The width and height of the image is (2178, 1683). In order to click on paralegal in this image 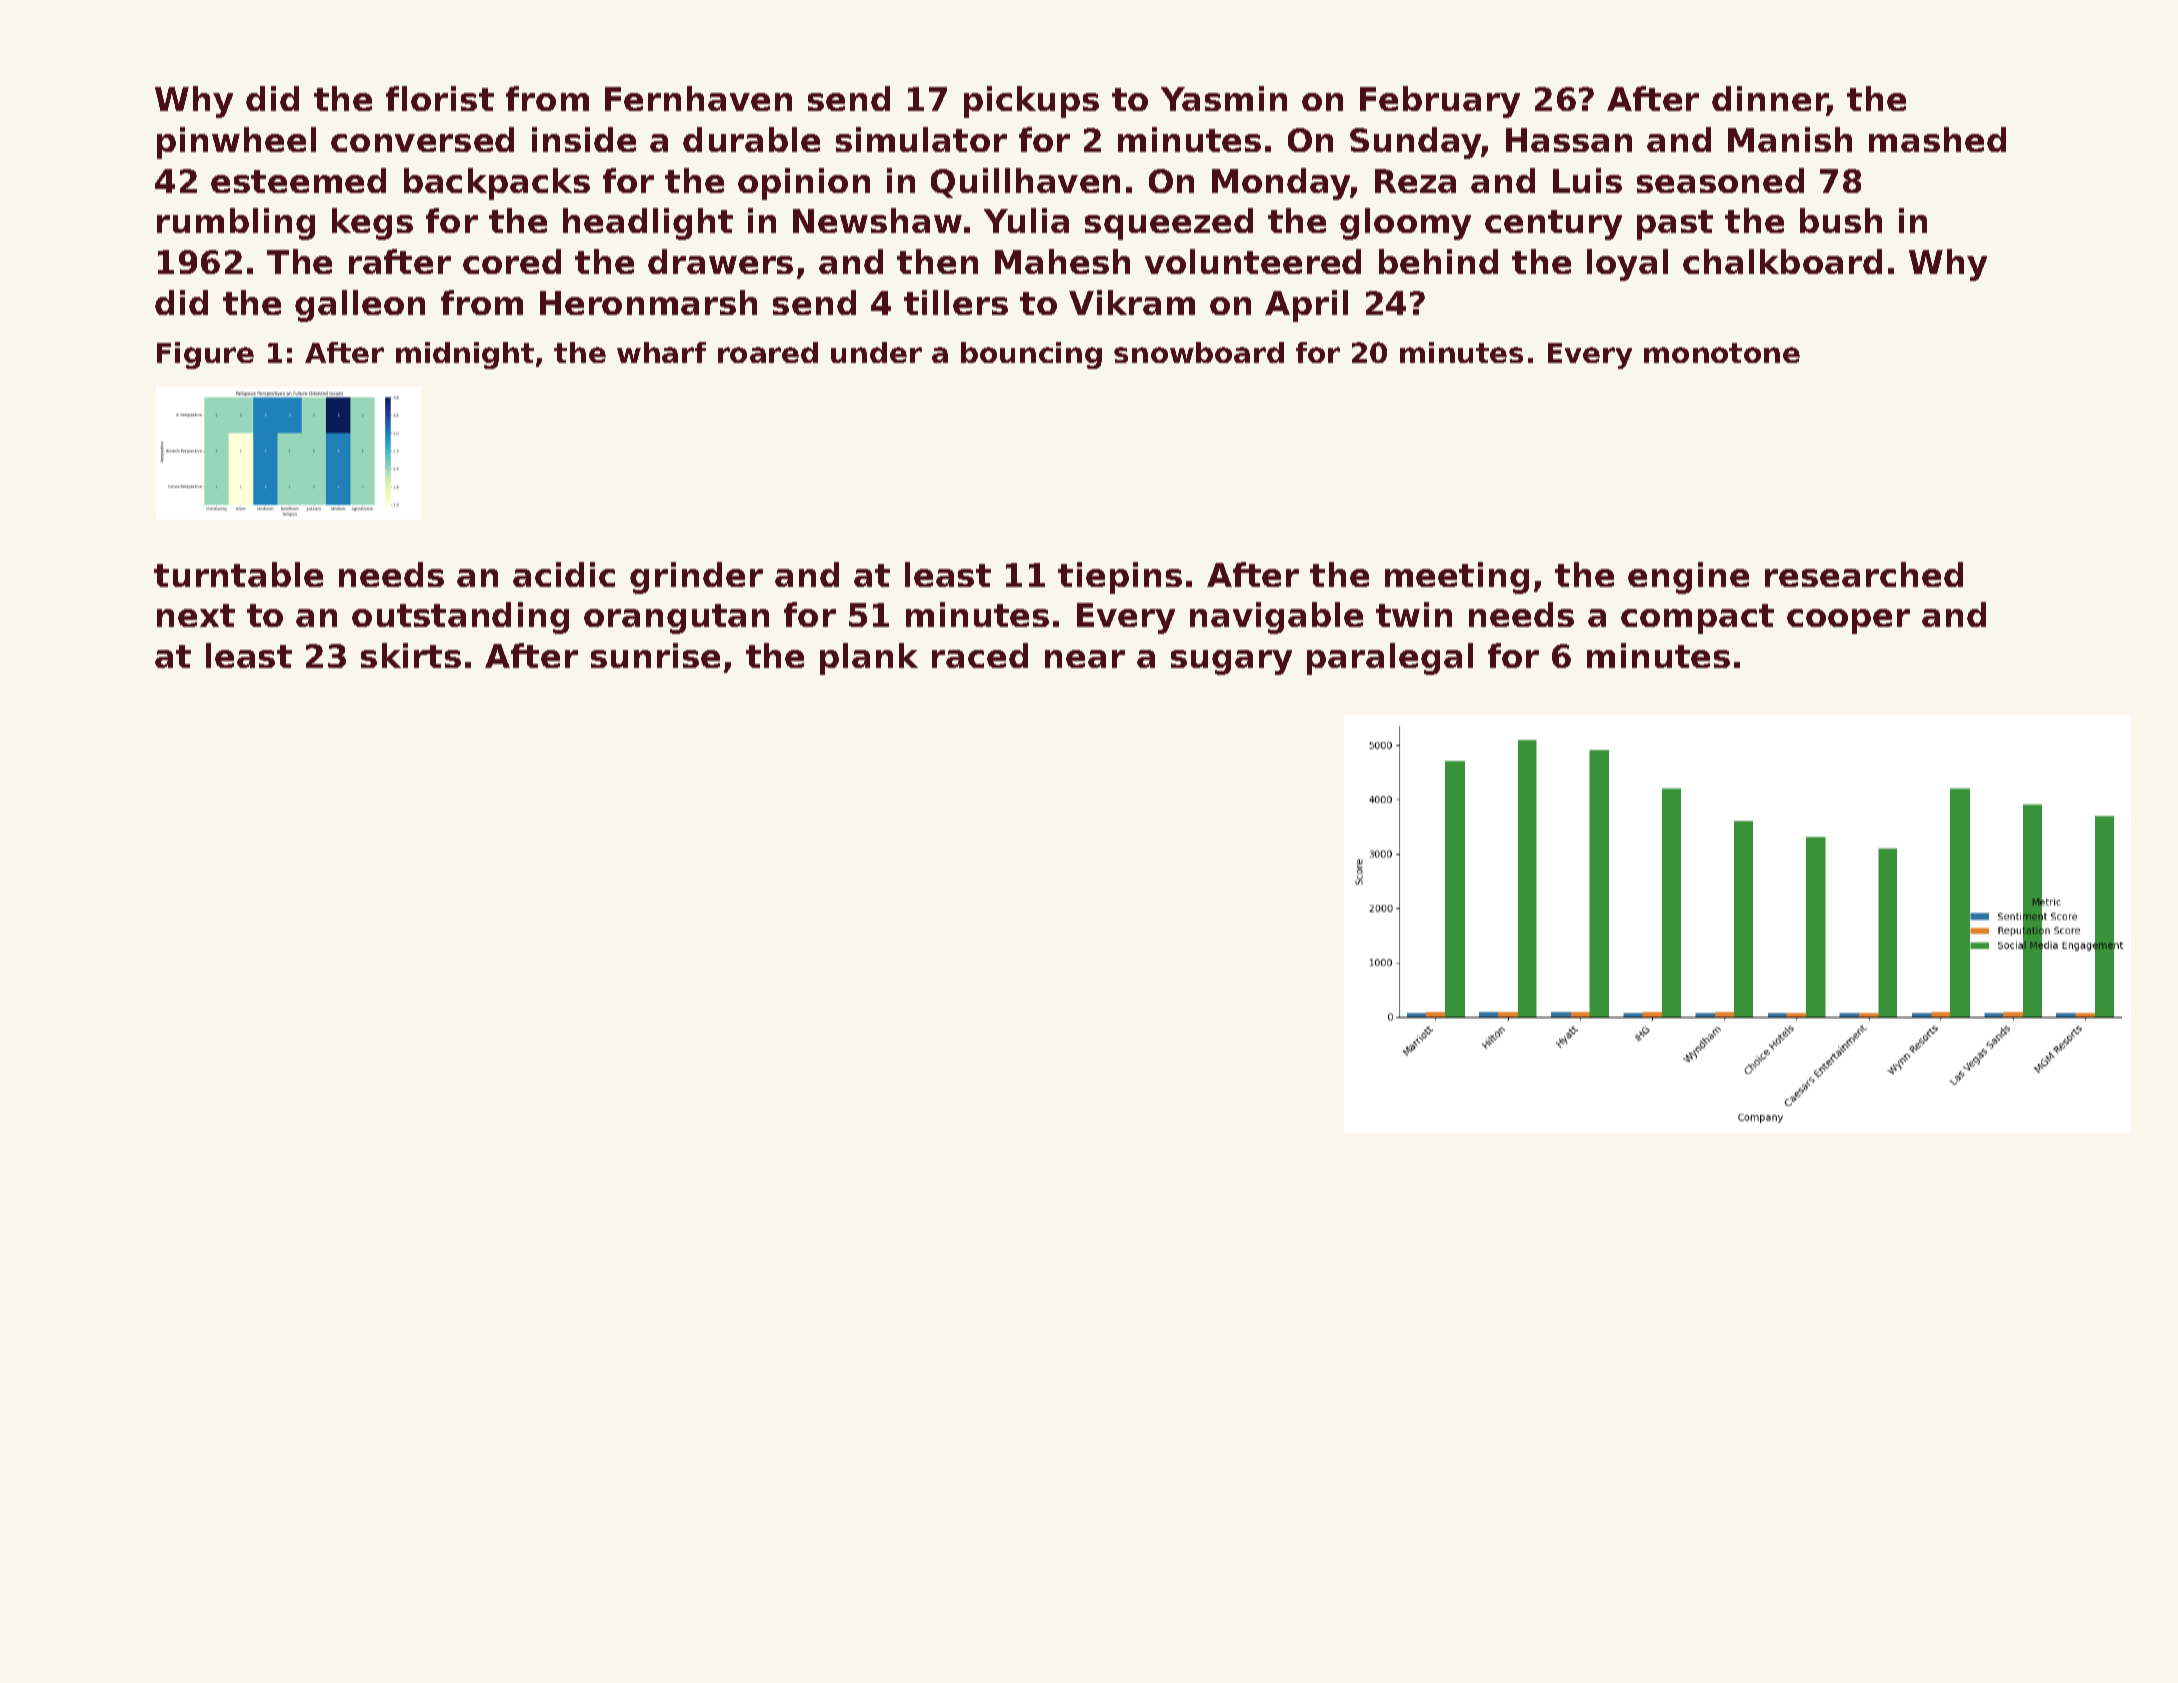, I will do `click(1390, 659)`.
